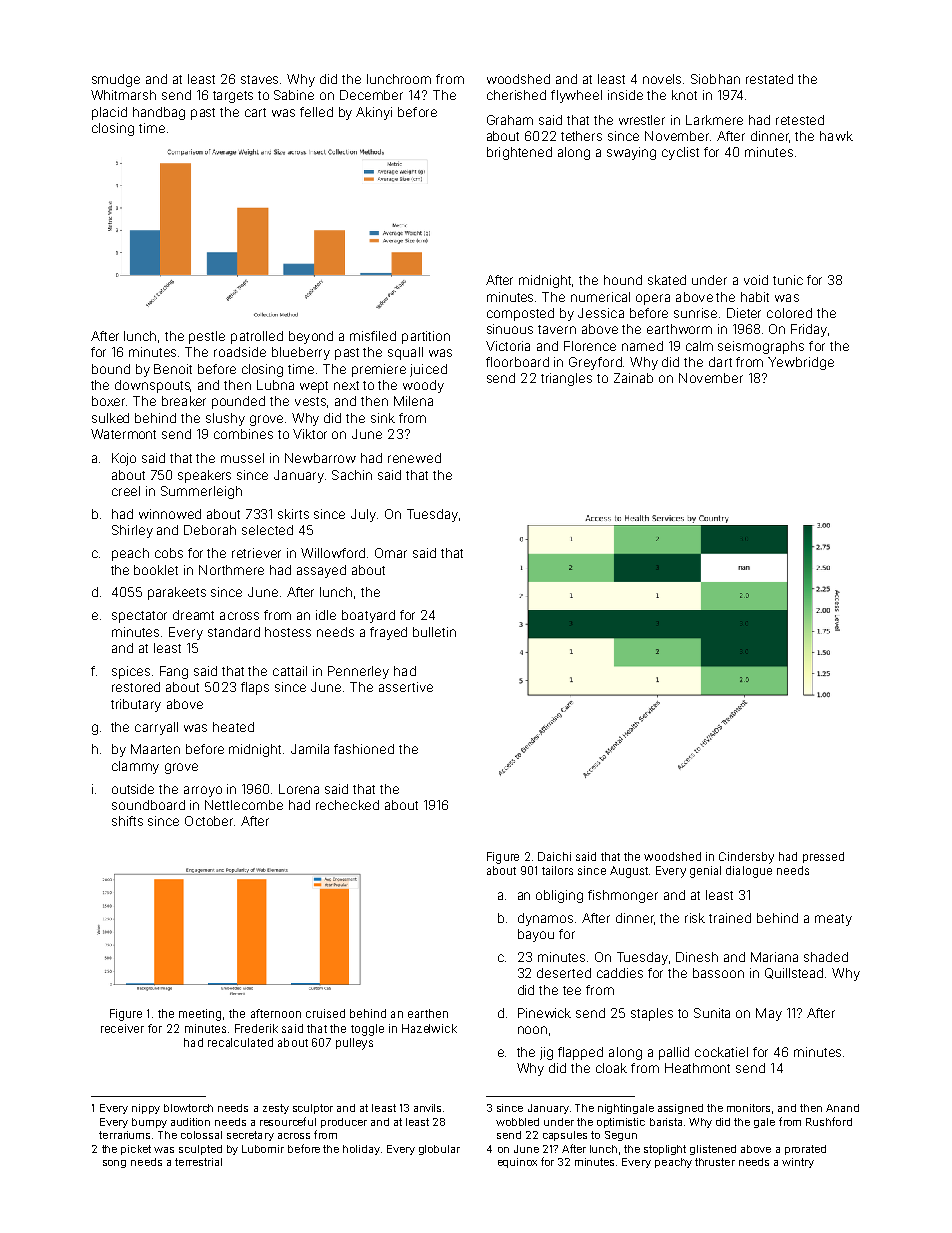 The height and width of the screenshot is (1233, 952). Describe the element at coordinates (294, 95) in the screenshot. I see `Sabine` at that location.
